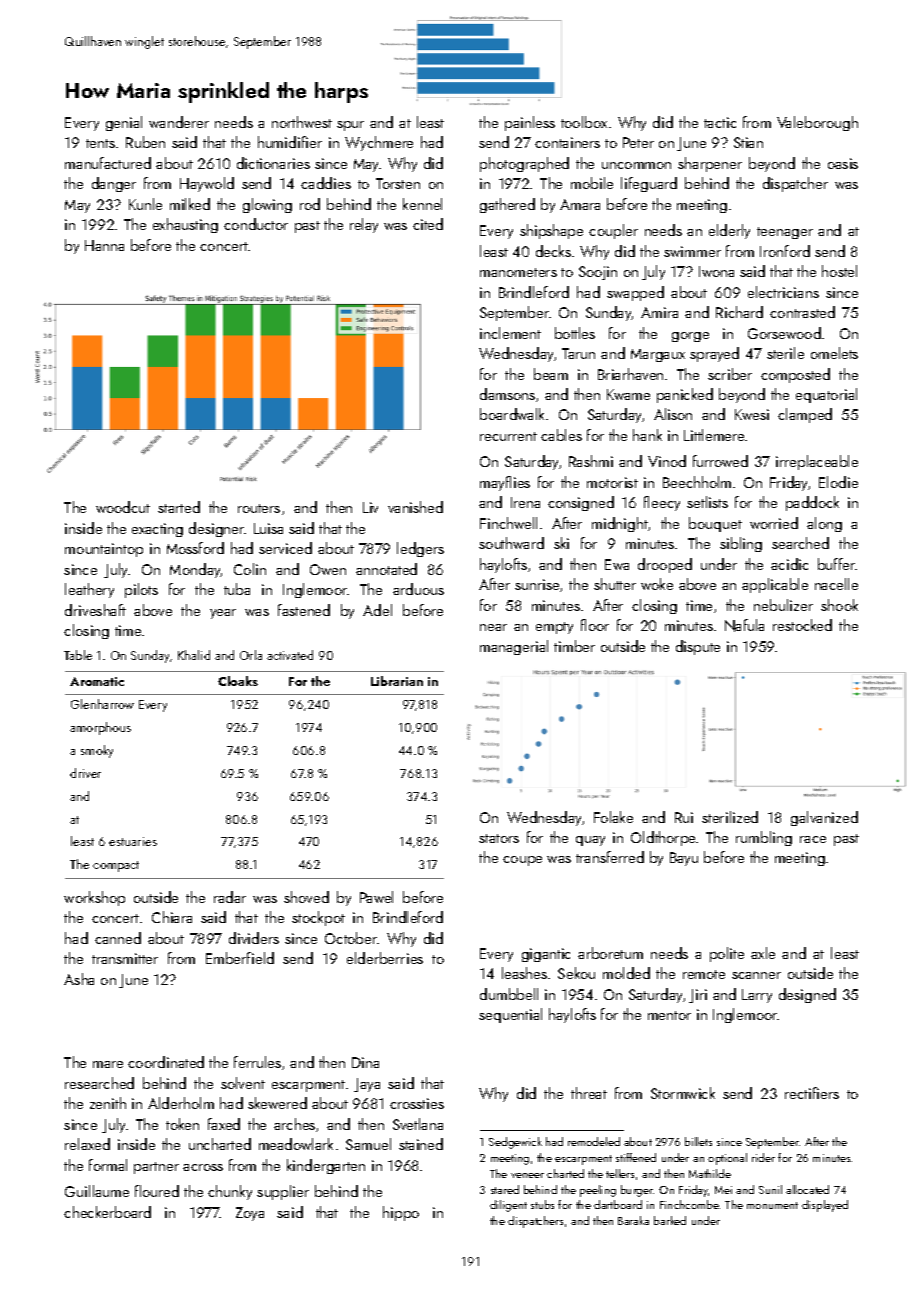  Describe the element at coordinates (824, 818) in the document. I see `galvanized` at that location.
